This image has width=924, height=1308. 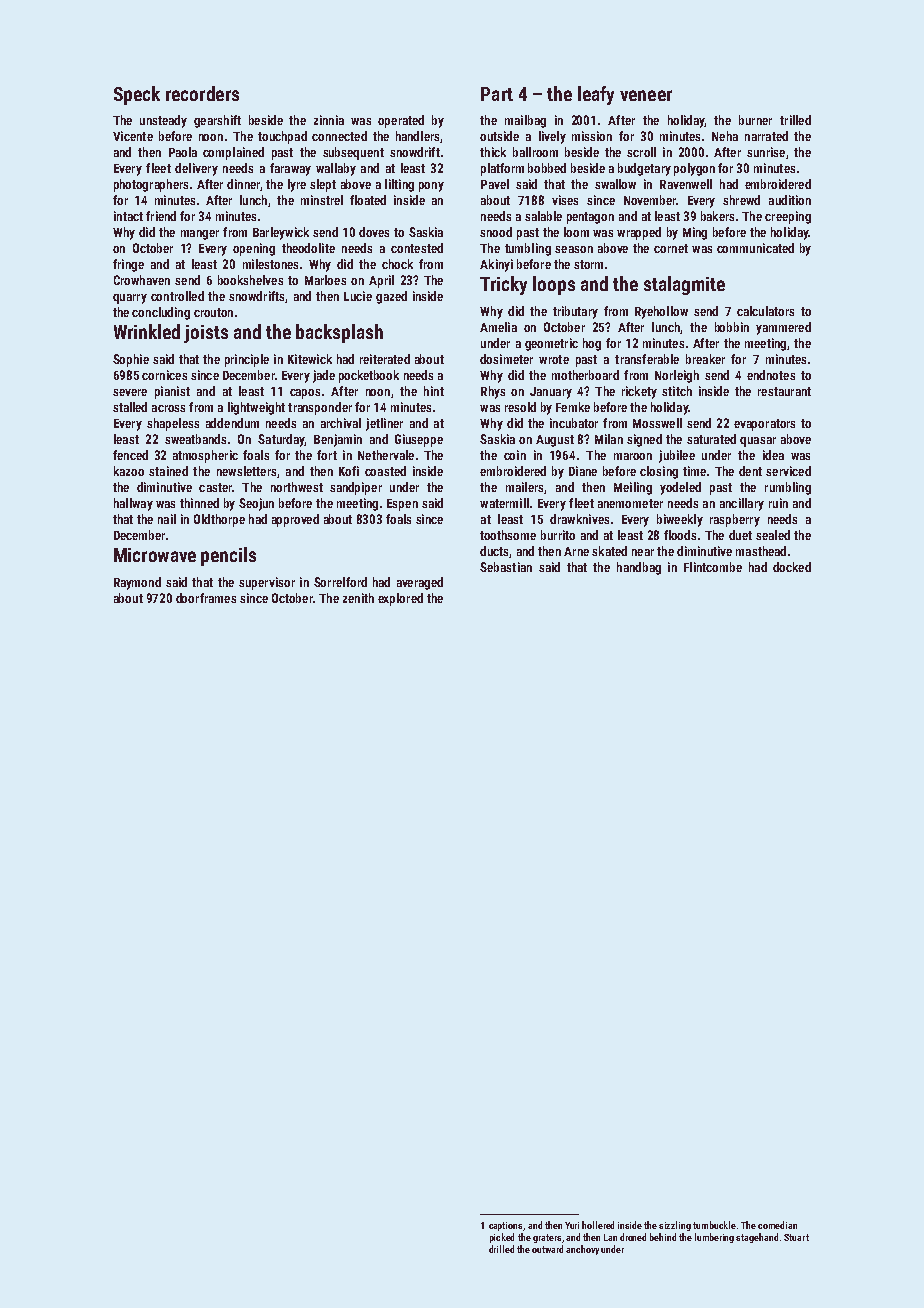 I want to click on leafy, so click(x=596, y=95).
